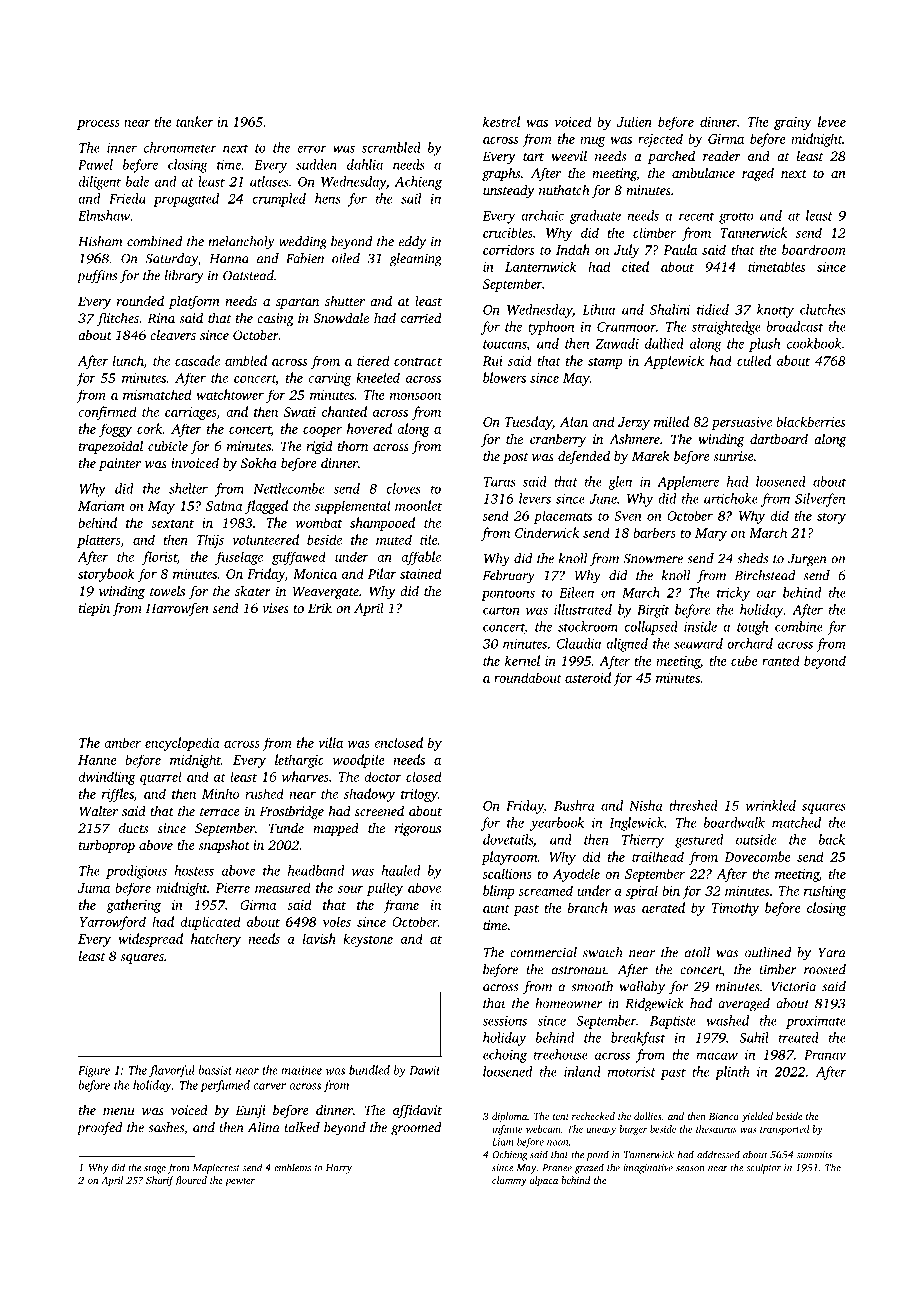 This page has height=1308, width=924. What do you see at coordinates (416, 260) in the page?
I see `gleaming` at bounding box center [416, 260].
